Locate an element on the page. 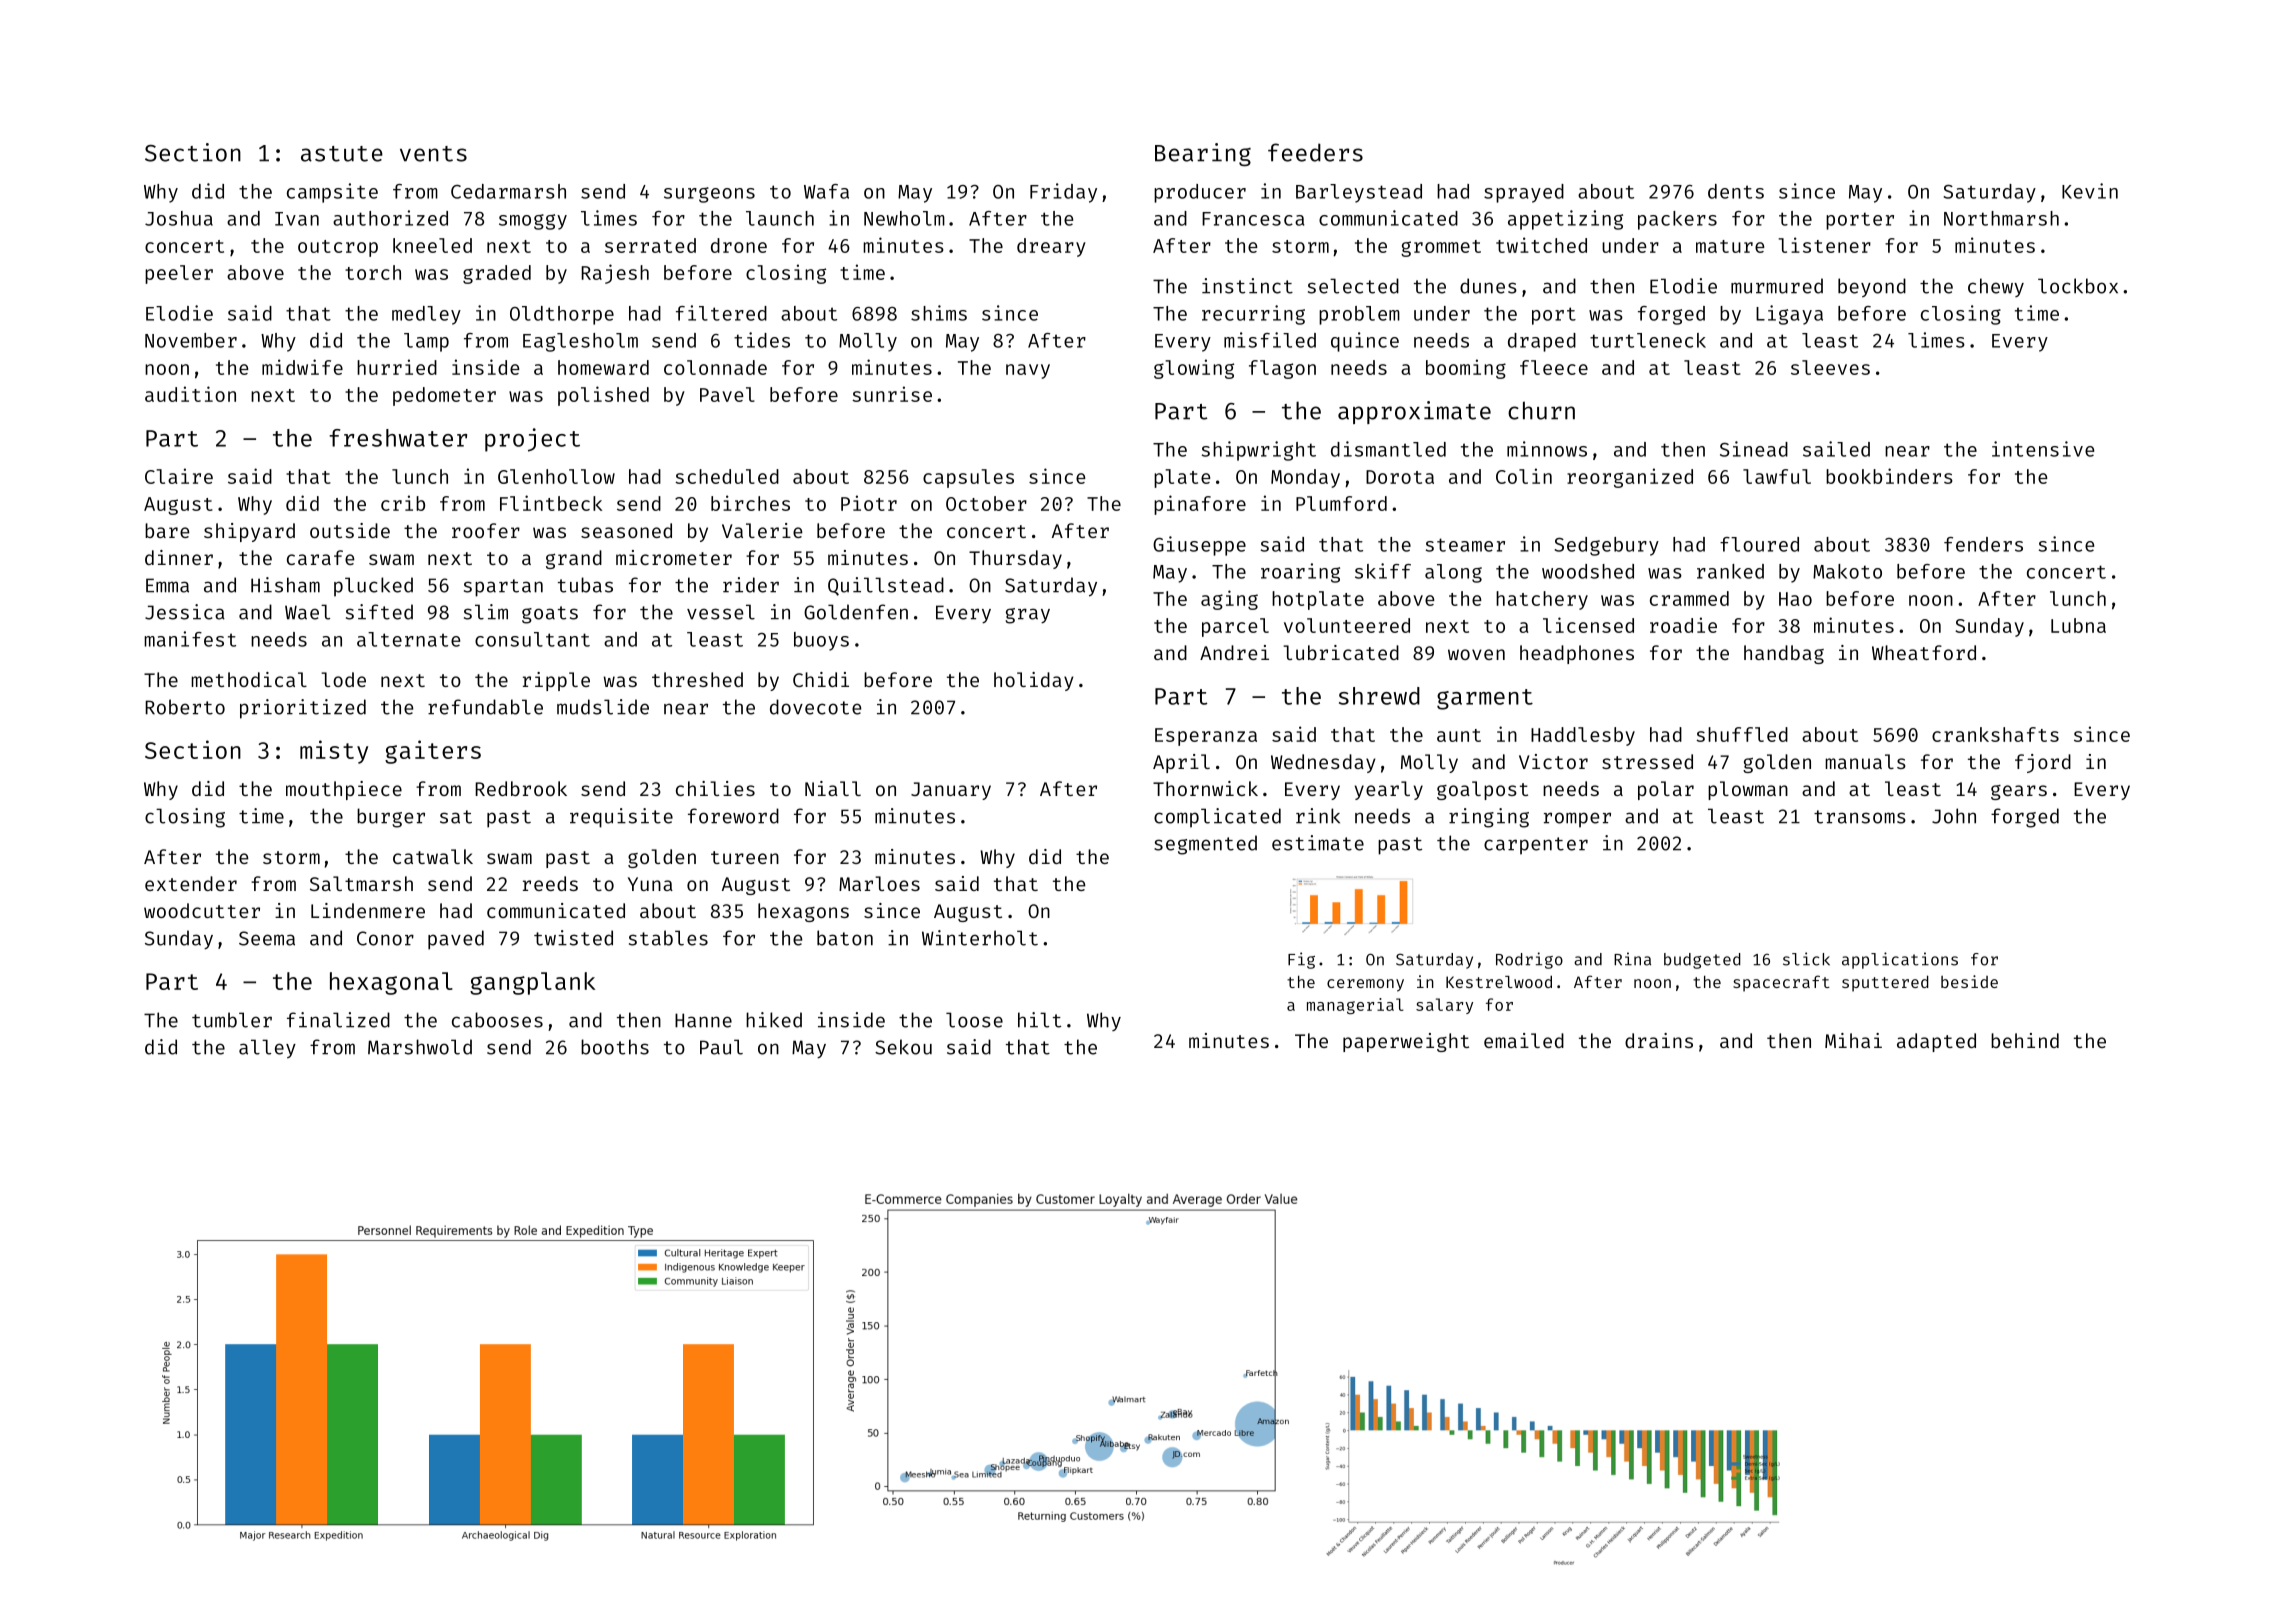 The height and width of the document is (1614, 2282). sputtered is located at coordinates (1885, 983).
